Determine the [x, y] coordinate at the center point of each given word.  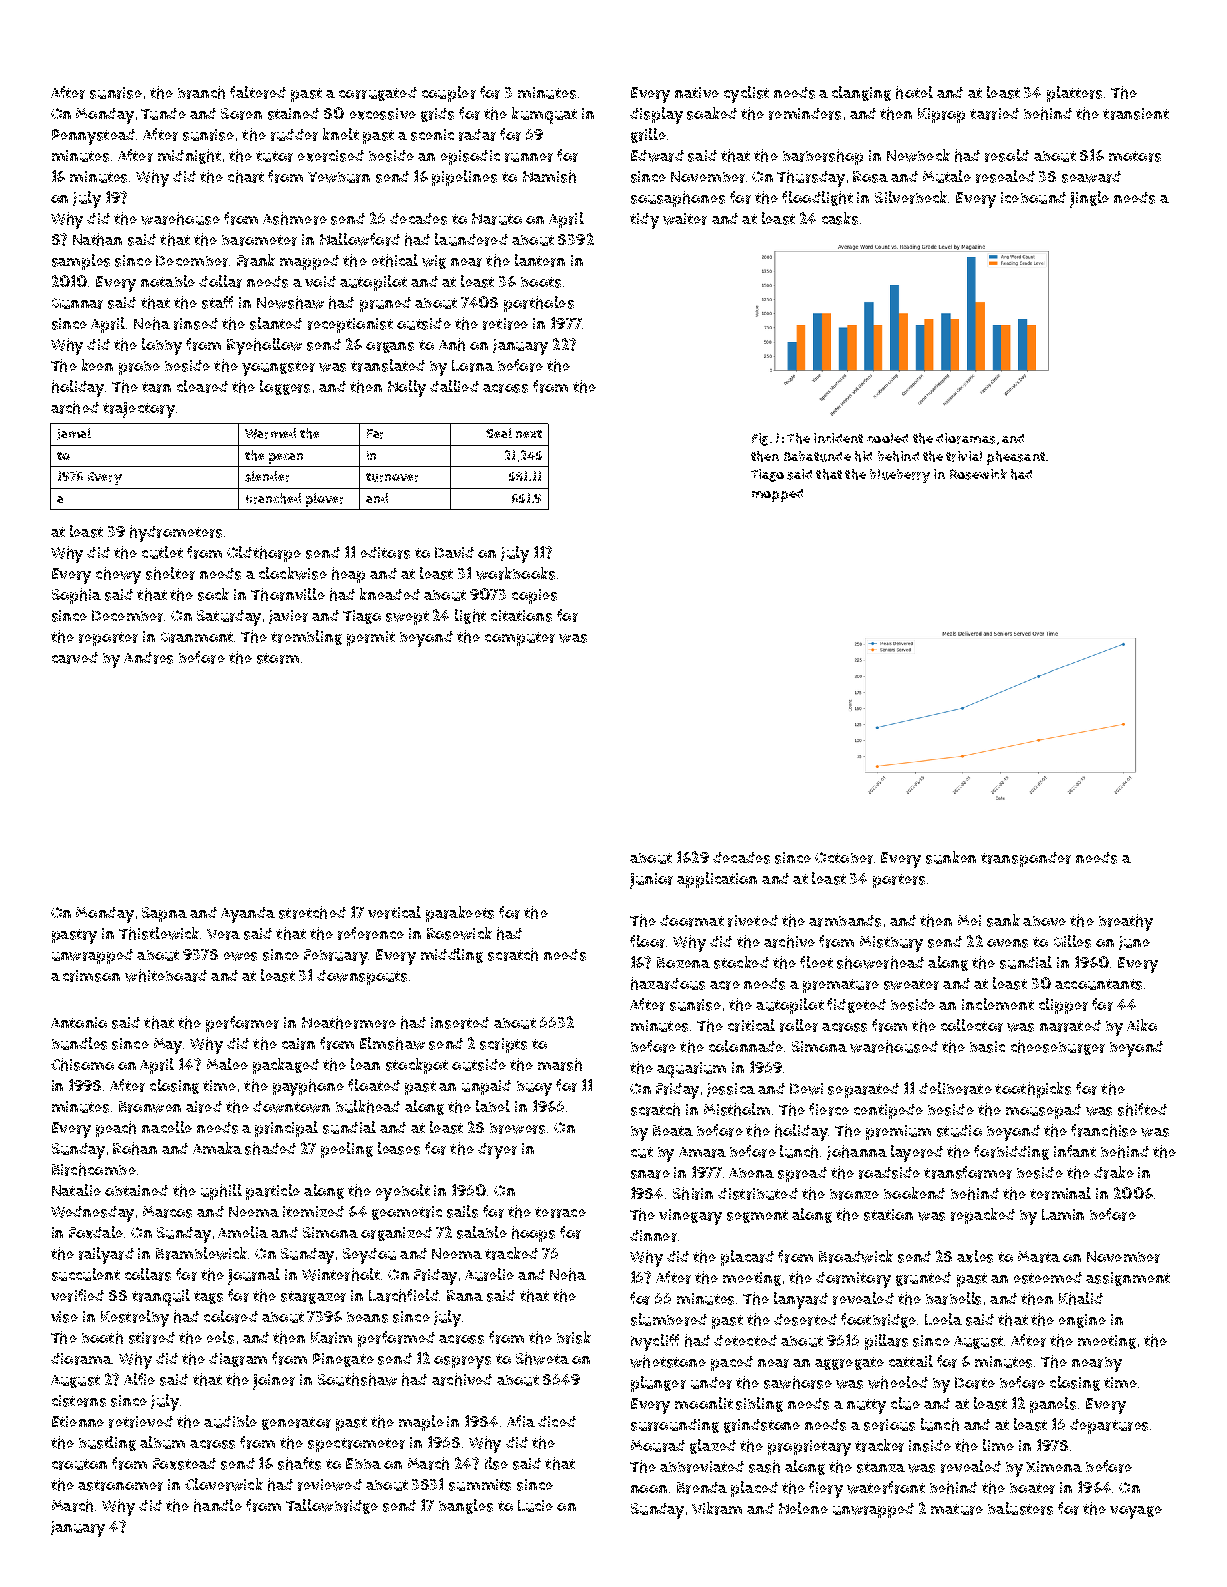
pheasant [1016, 458]
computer [520, 639]
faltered [258, 92]
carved [75, 658]
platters [1074, 94]
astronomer [120, 1485]
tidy [644, 221]
